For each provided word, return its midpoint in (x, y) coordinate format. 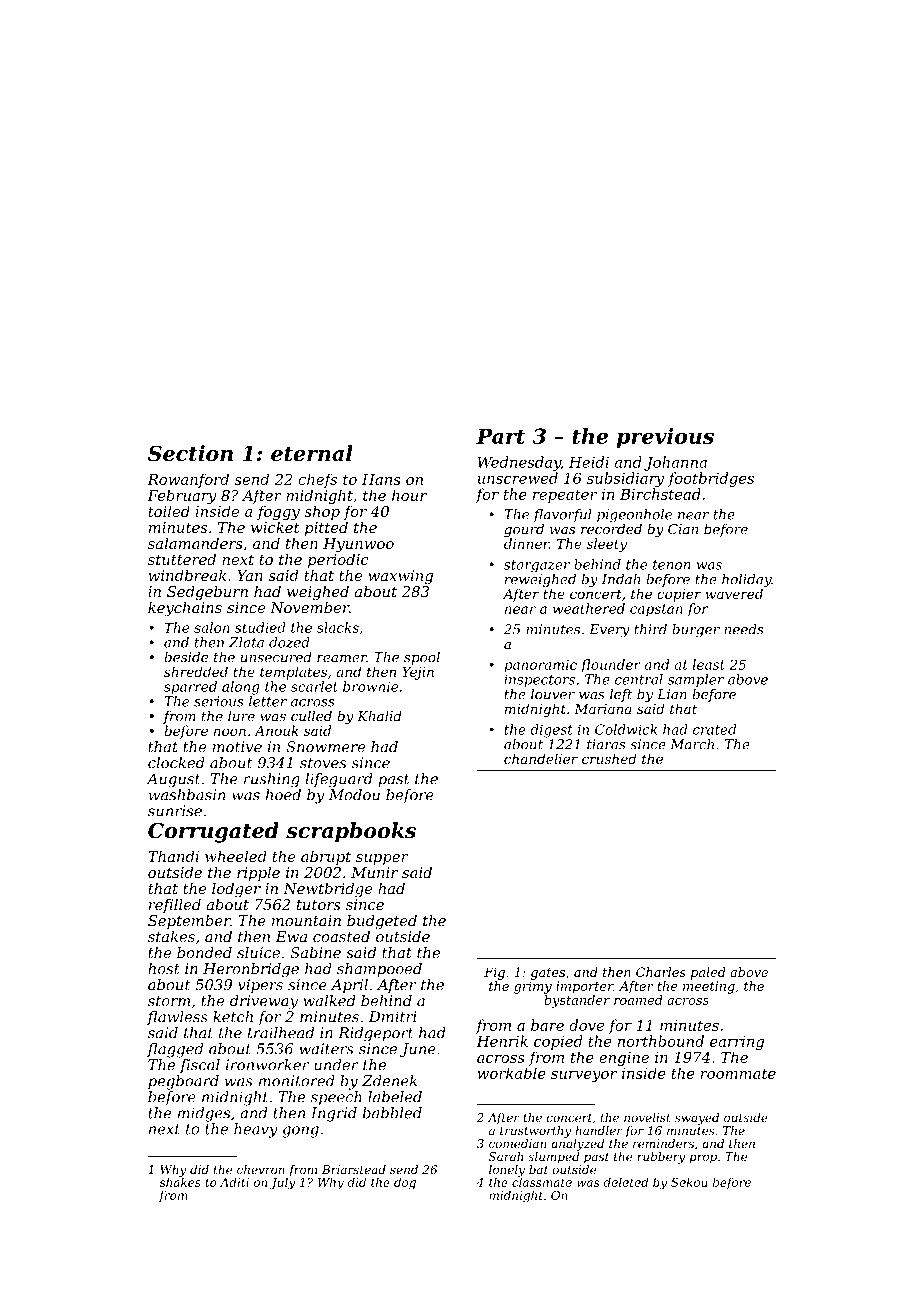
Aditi (234, 1182)
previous (665, 438)
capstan (656, 610)
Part (500, 436)
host (164, 969)
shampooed (379, 970)
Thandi (173, 856)
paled (708, 973)
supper (382, 859)
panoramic (540, 666)
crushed (609, 758)
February (182, 496)
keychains (185, 609)
